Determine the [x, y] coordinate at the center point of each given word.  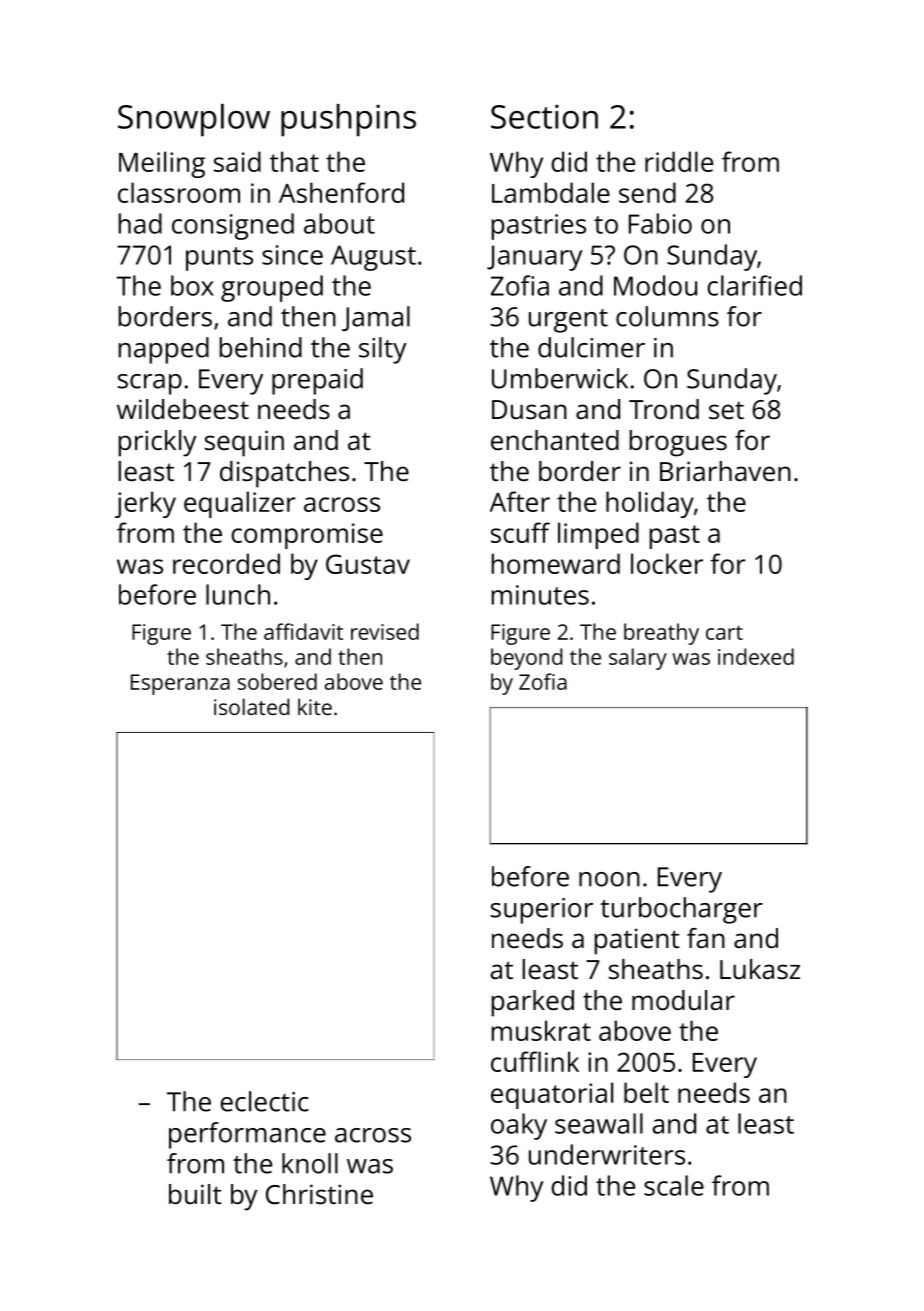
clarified [754, 285]
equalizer [240, 504]
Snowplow [194, 120]
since [292, 255]
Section [544, 116]
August [373, 258]
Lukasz [760, 969]
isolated [252, 706]
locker [667, 563]
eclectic [264, 1101]
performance [247, 1135]
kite [315, 706]
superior [542, 911]
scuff [520, 532]
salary [638, 659]
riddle [679, 161]
